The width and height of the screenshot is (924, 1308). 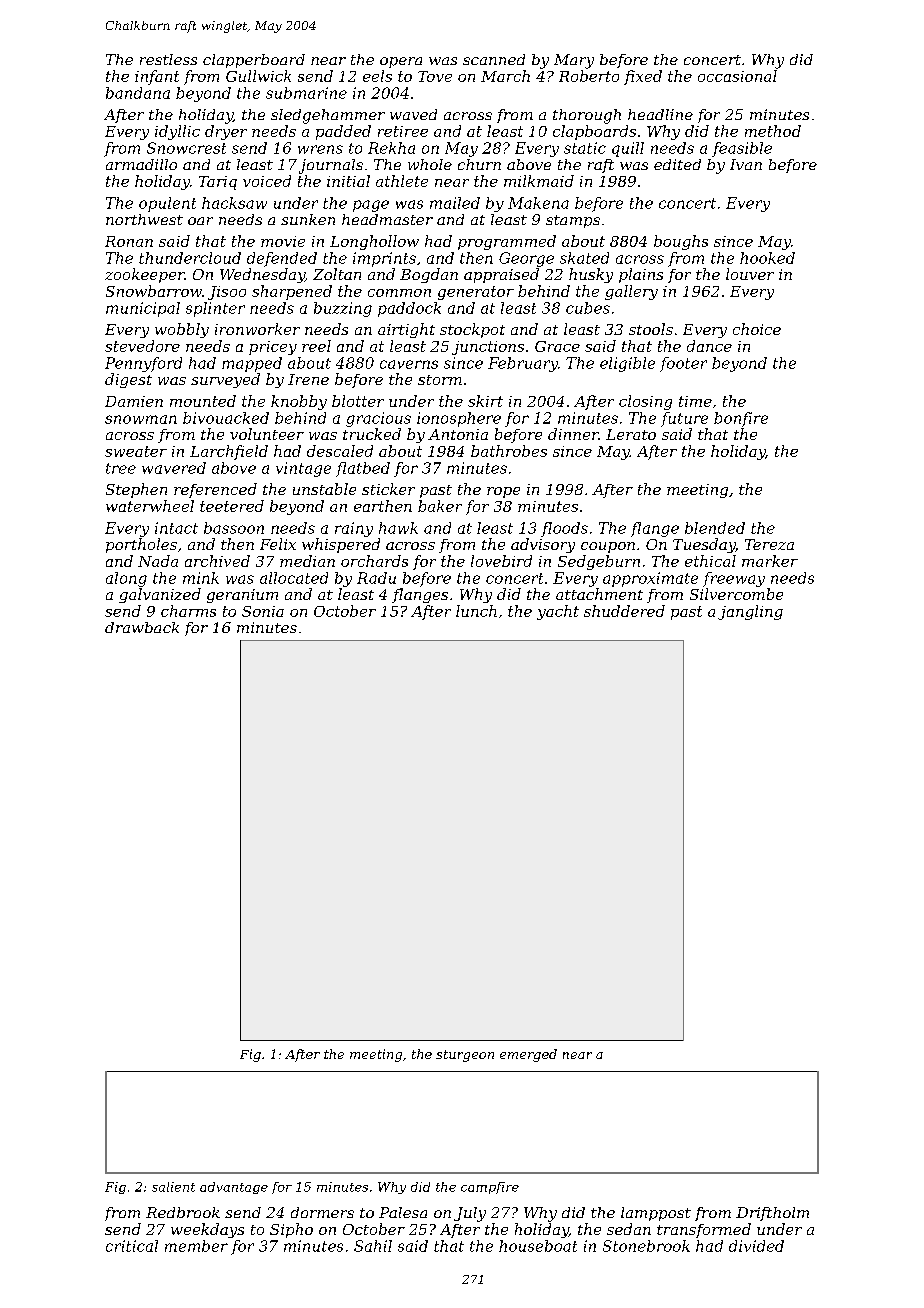 What do you see at coordinates (681, 242) in the screenshot?
I see `boughs` at bounding box center [681, 242].
